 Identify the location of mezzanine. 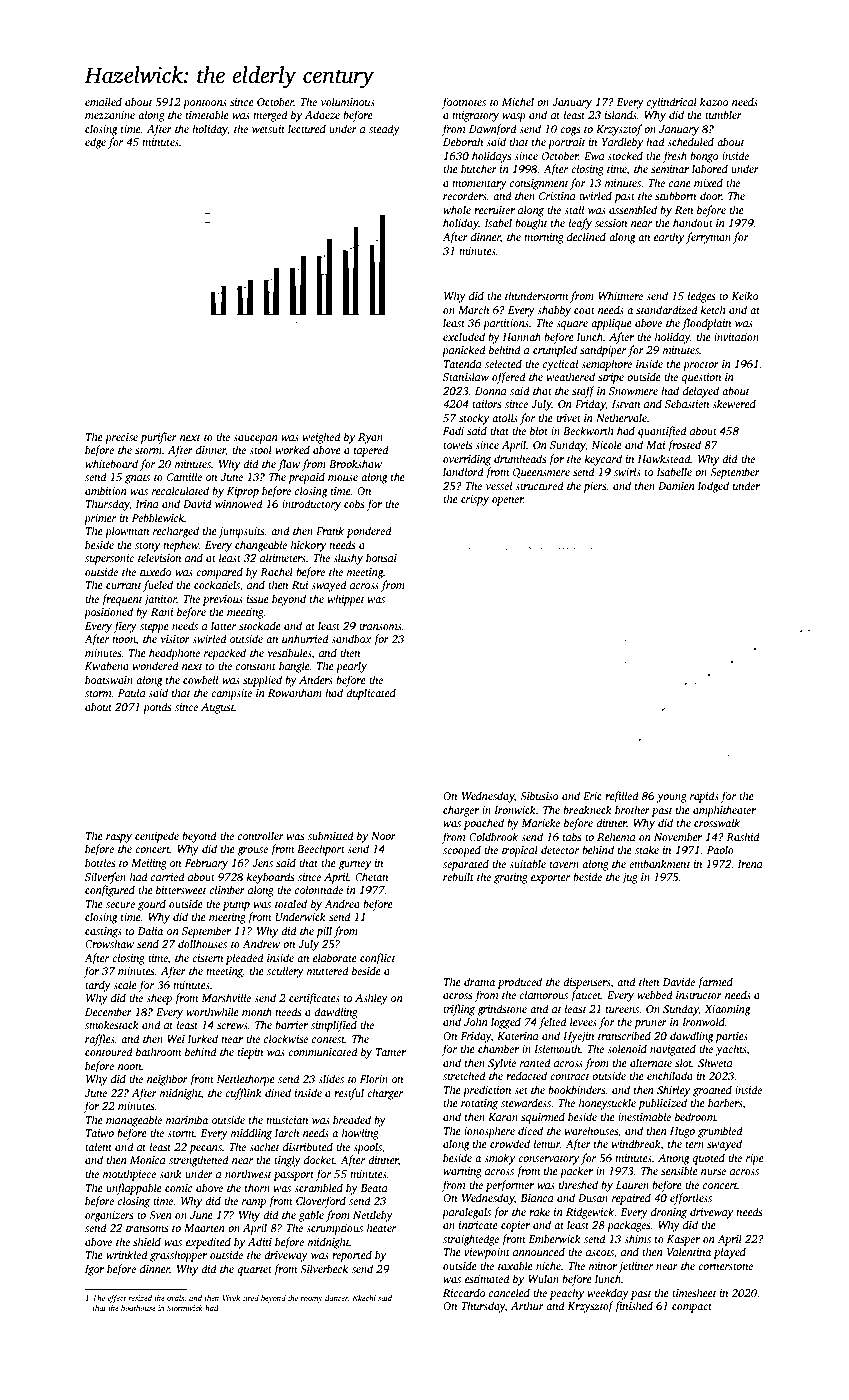
(110, 115).
